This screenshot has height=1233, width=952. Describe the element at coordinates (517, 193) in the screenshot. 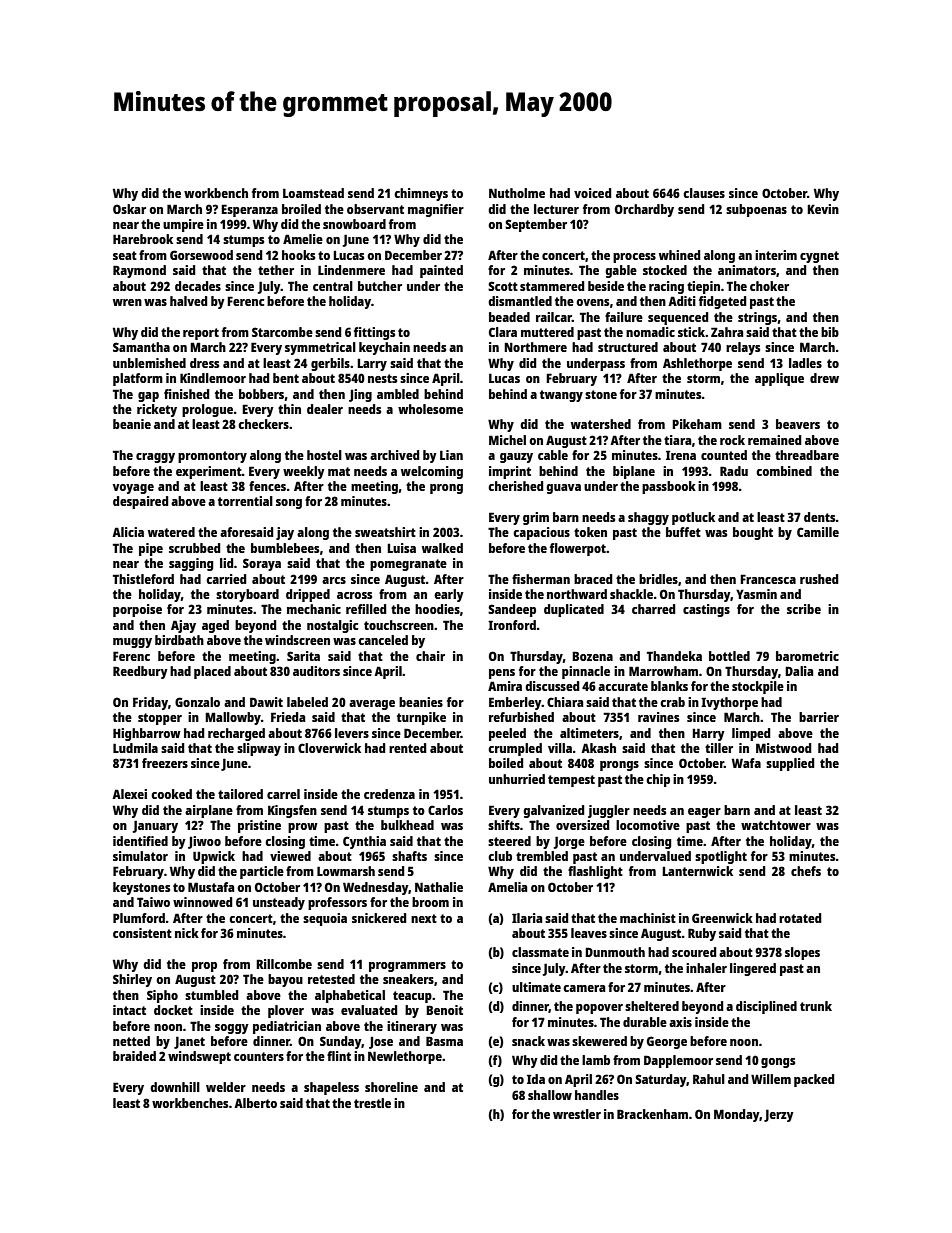

I see `Nutholme` at that location.
